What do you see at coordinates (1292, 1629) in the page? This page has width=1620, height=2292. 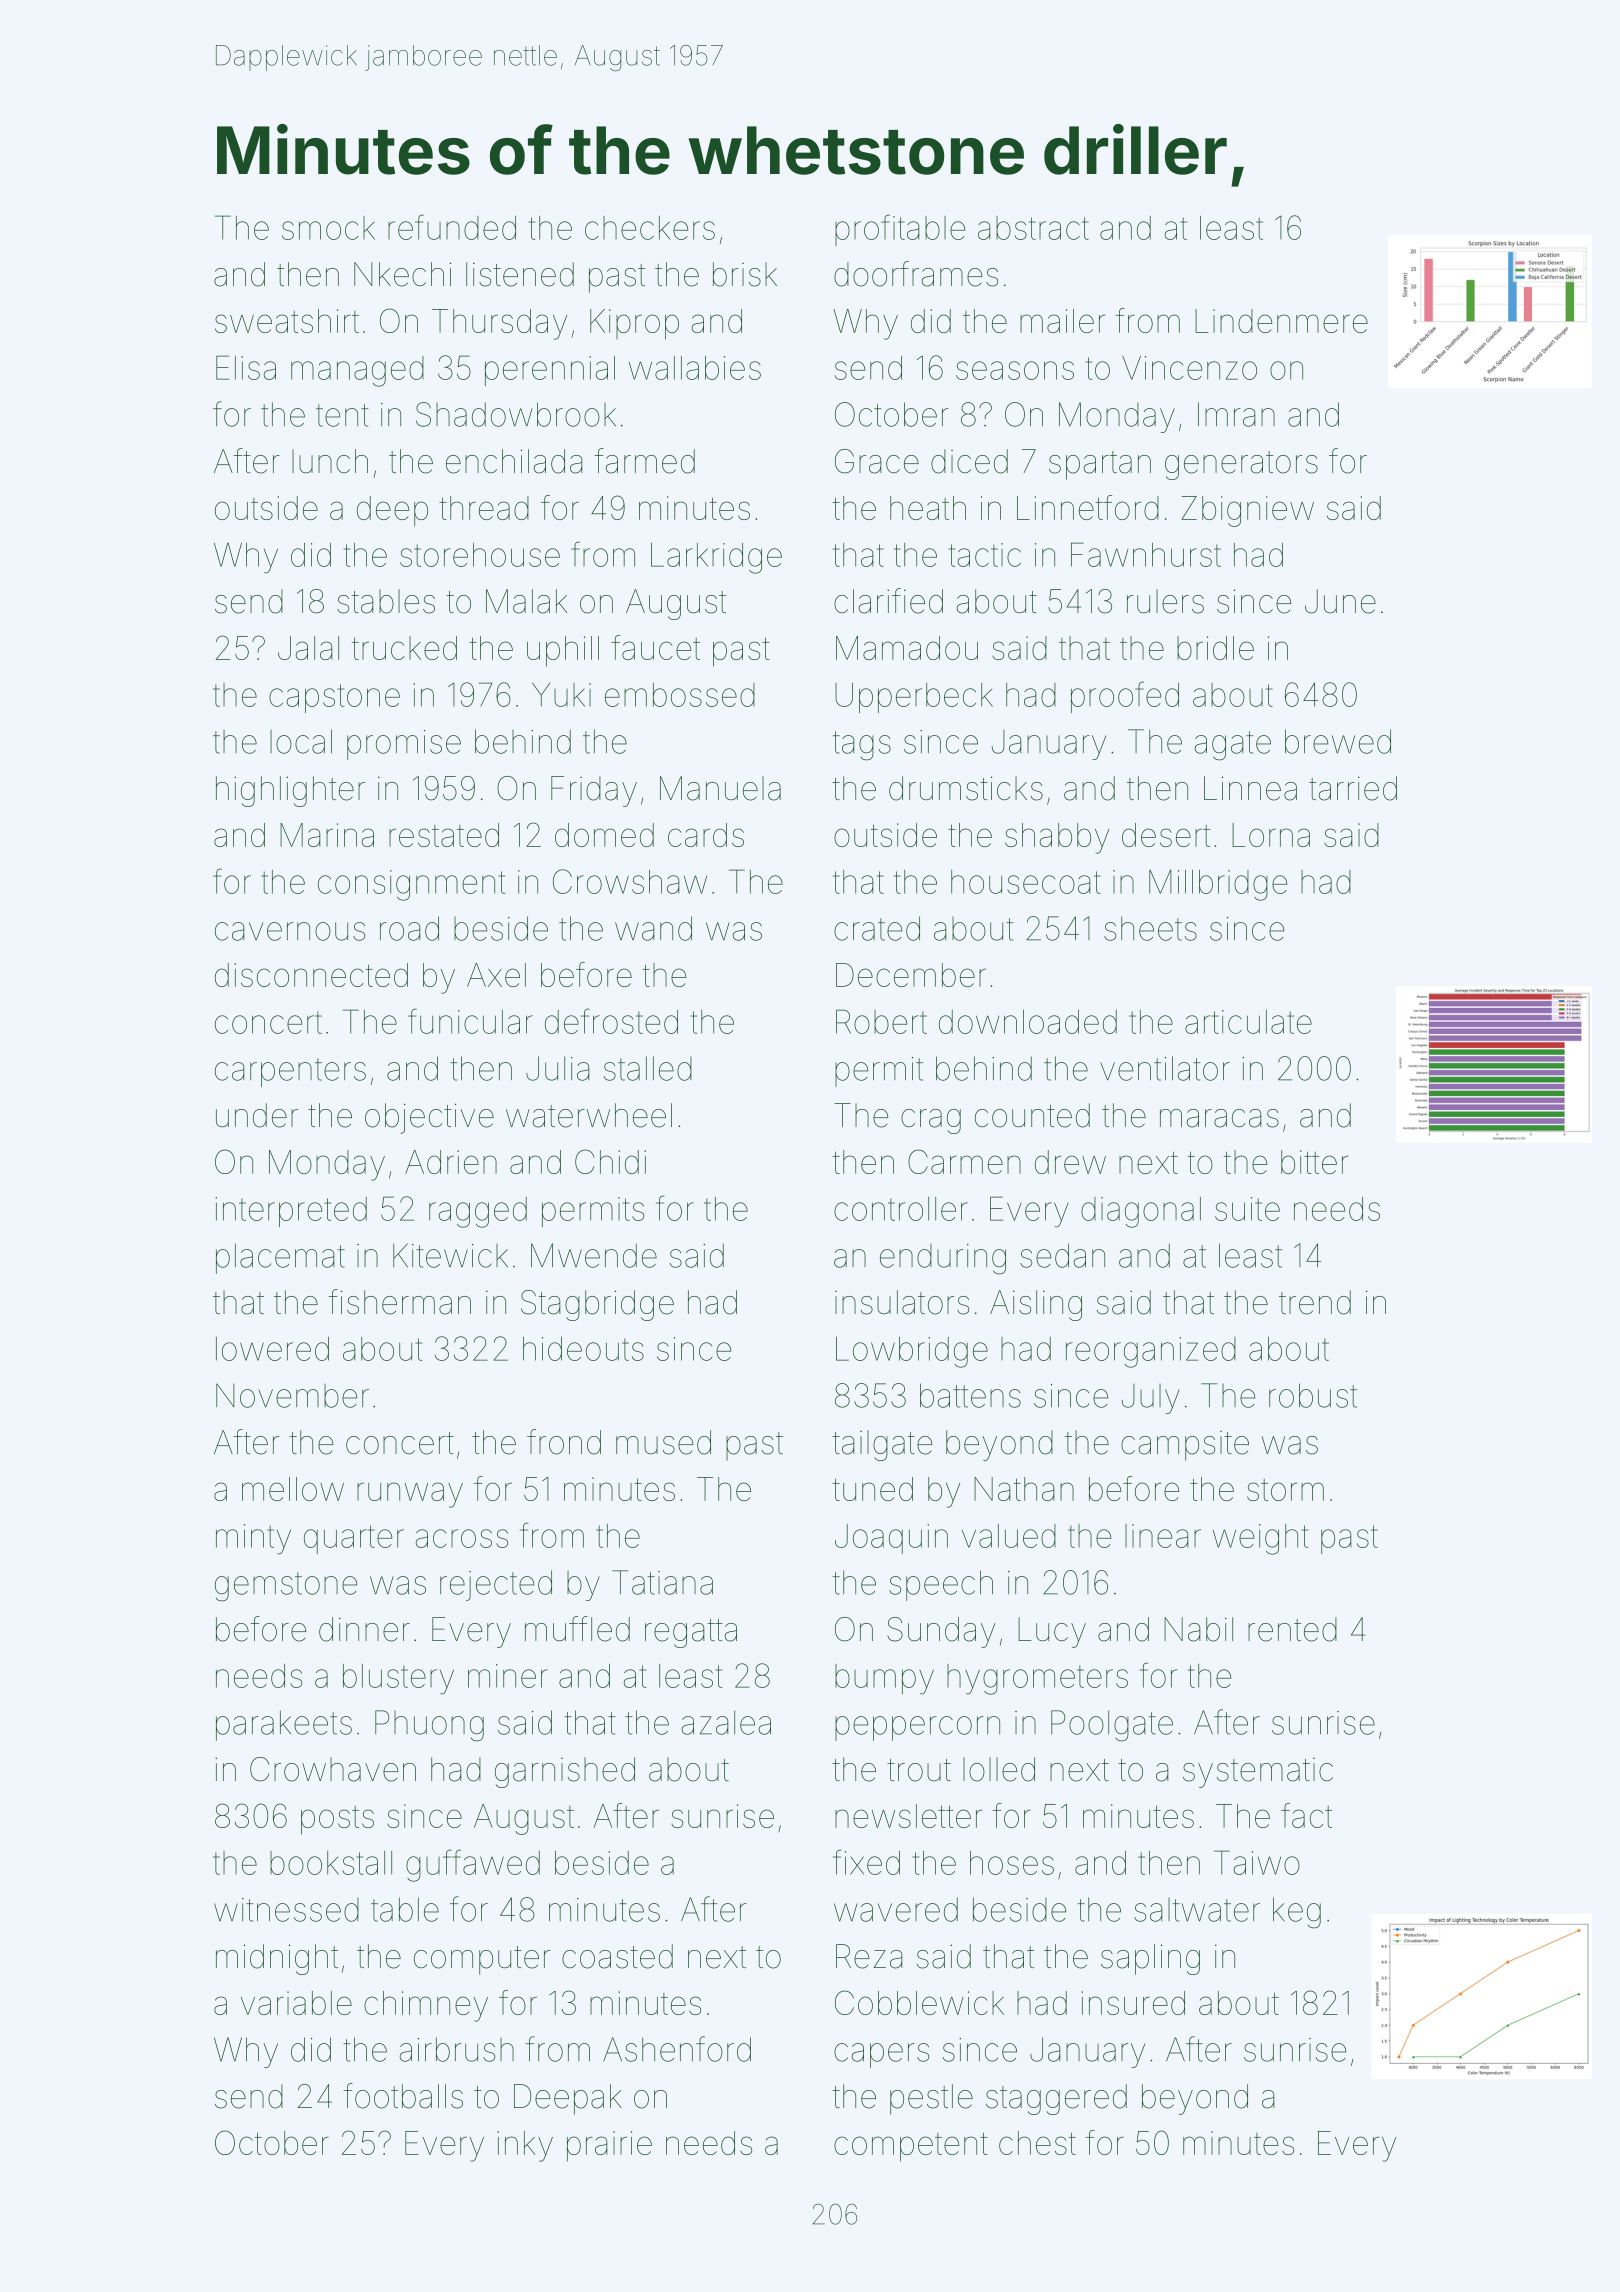 I see `rented` at bounding box center [1292, 1629].
